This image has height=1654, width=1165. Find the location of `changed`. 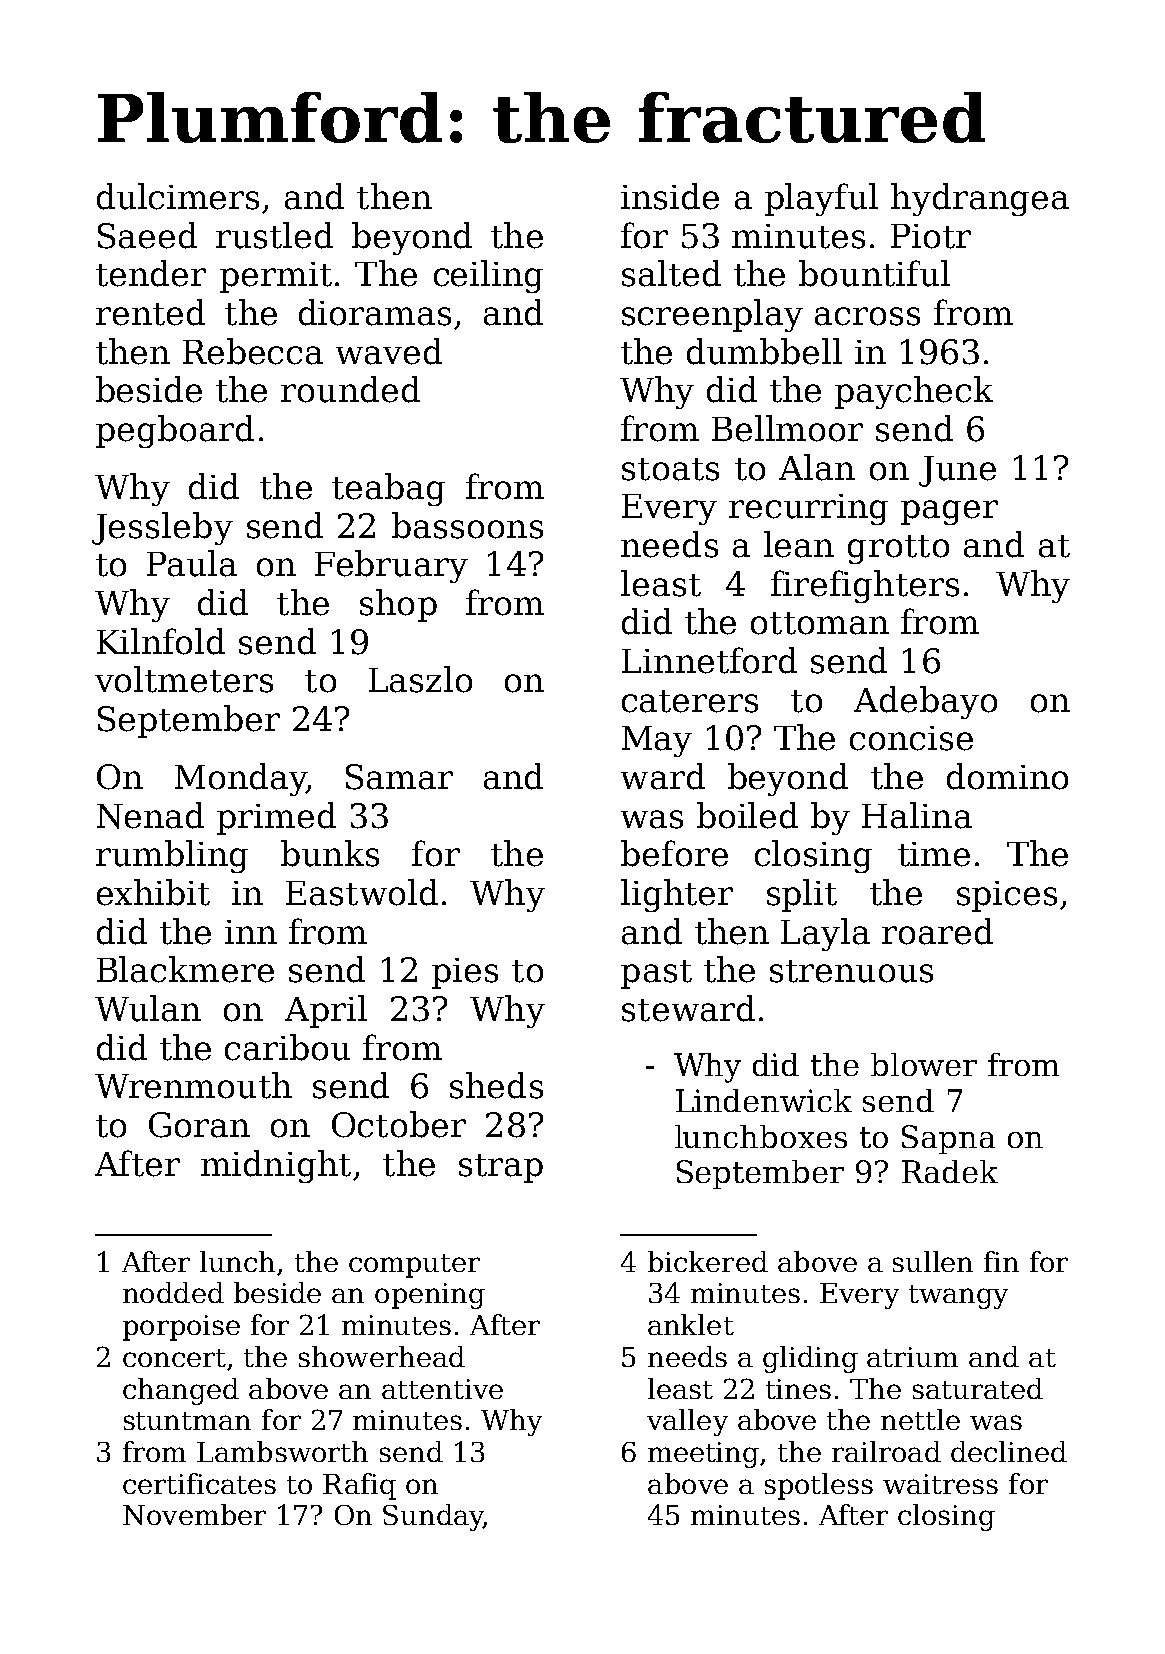

changed is located at coordinates (181, 1391).
